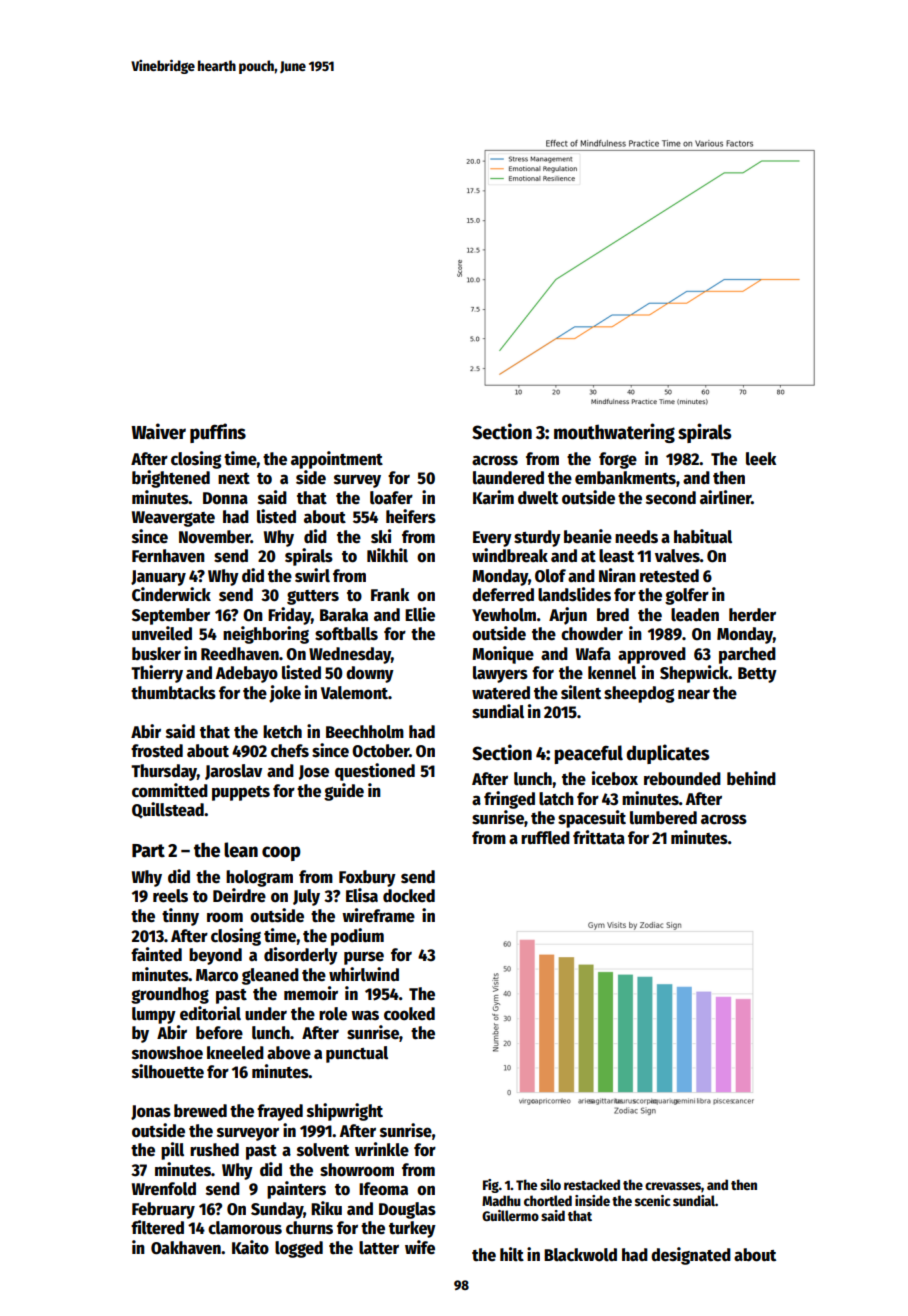  I want to click on mouthwatering, so click(614, 433).
